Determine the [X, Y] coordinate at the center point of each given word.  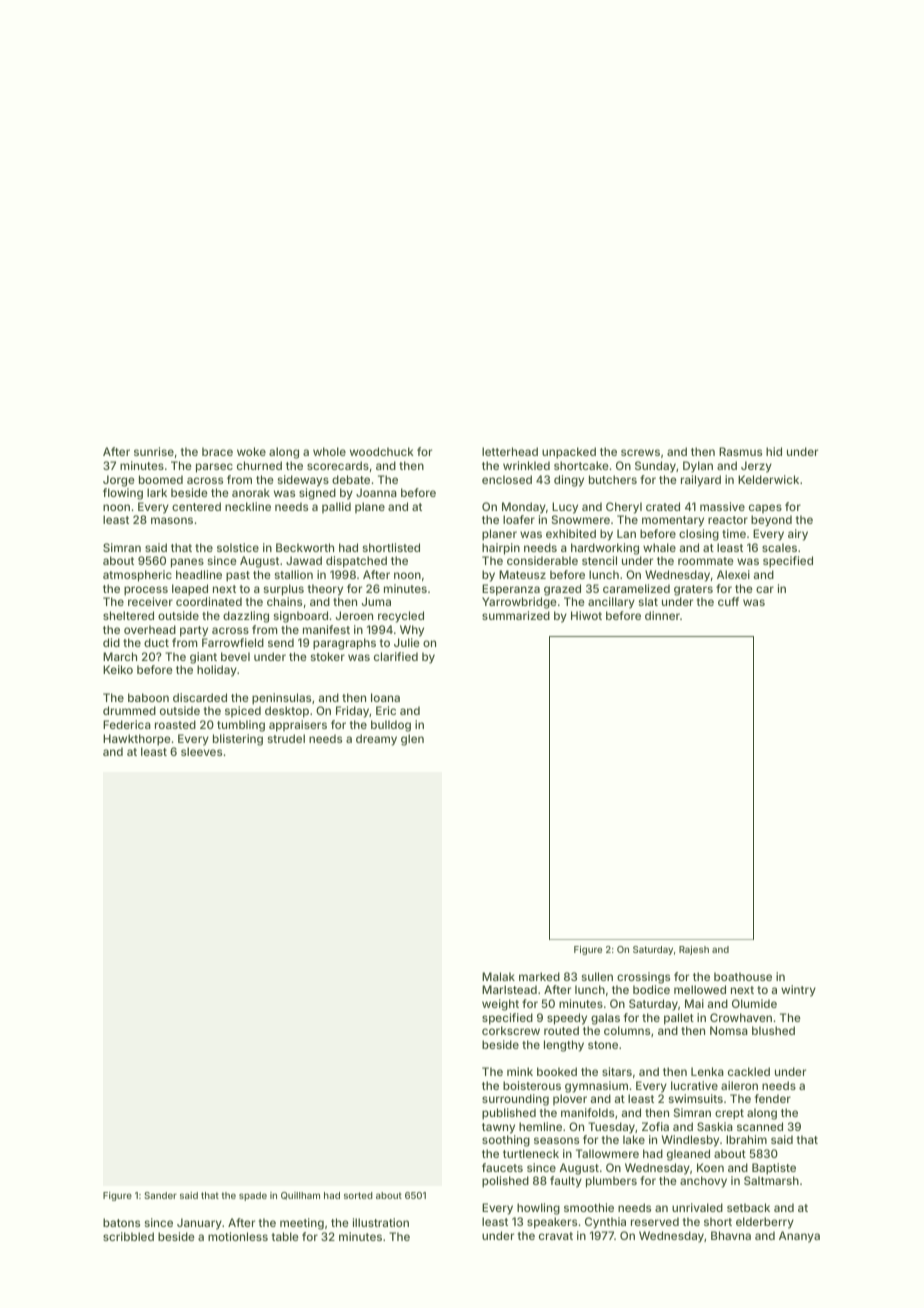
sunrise [154, 451]
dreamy [376, 740]
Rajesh [694, 950]
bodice [651, 989]
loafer [519, 519]
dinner [662, 615]
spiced [243, 712]
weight [500, 1005]
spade [253, 1196]
